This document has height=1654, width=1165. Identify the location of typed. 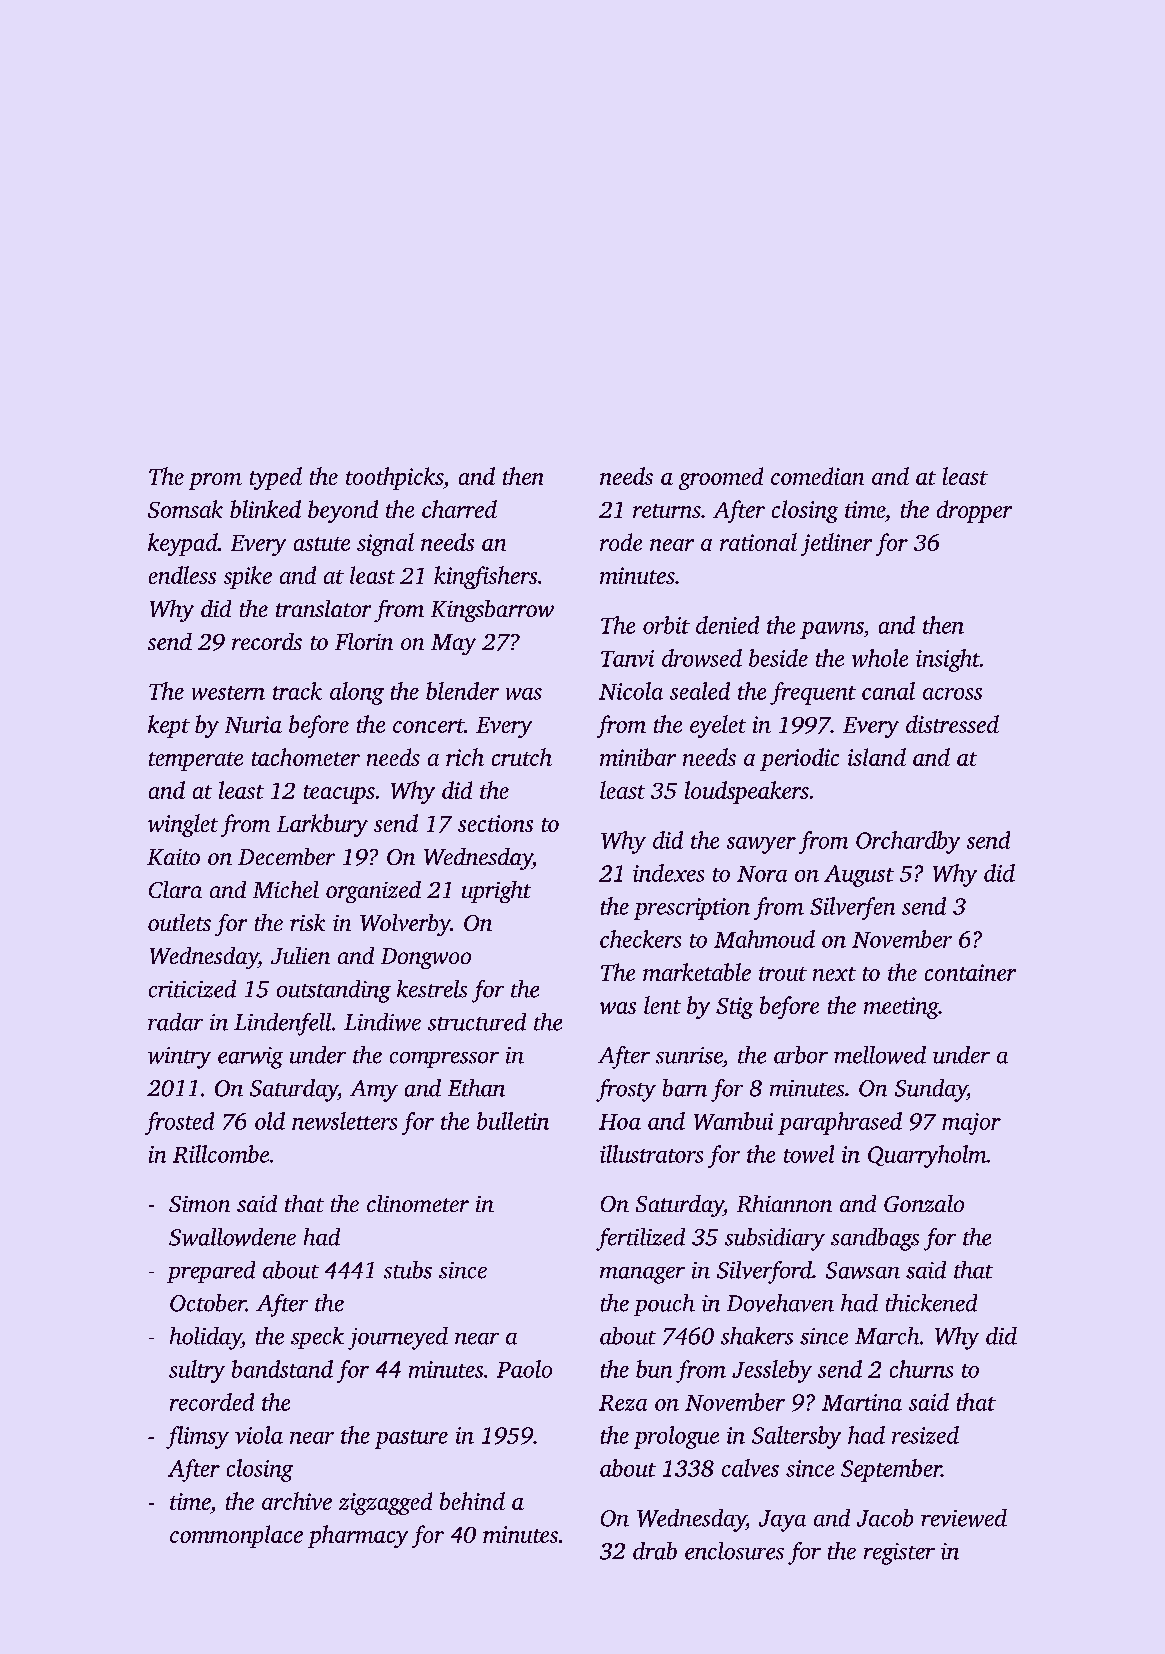
(276, 478).
